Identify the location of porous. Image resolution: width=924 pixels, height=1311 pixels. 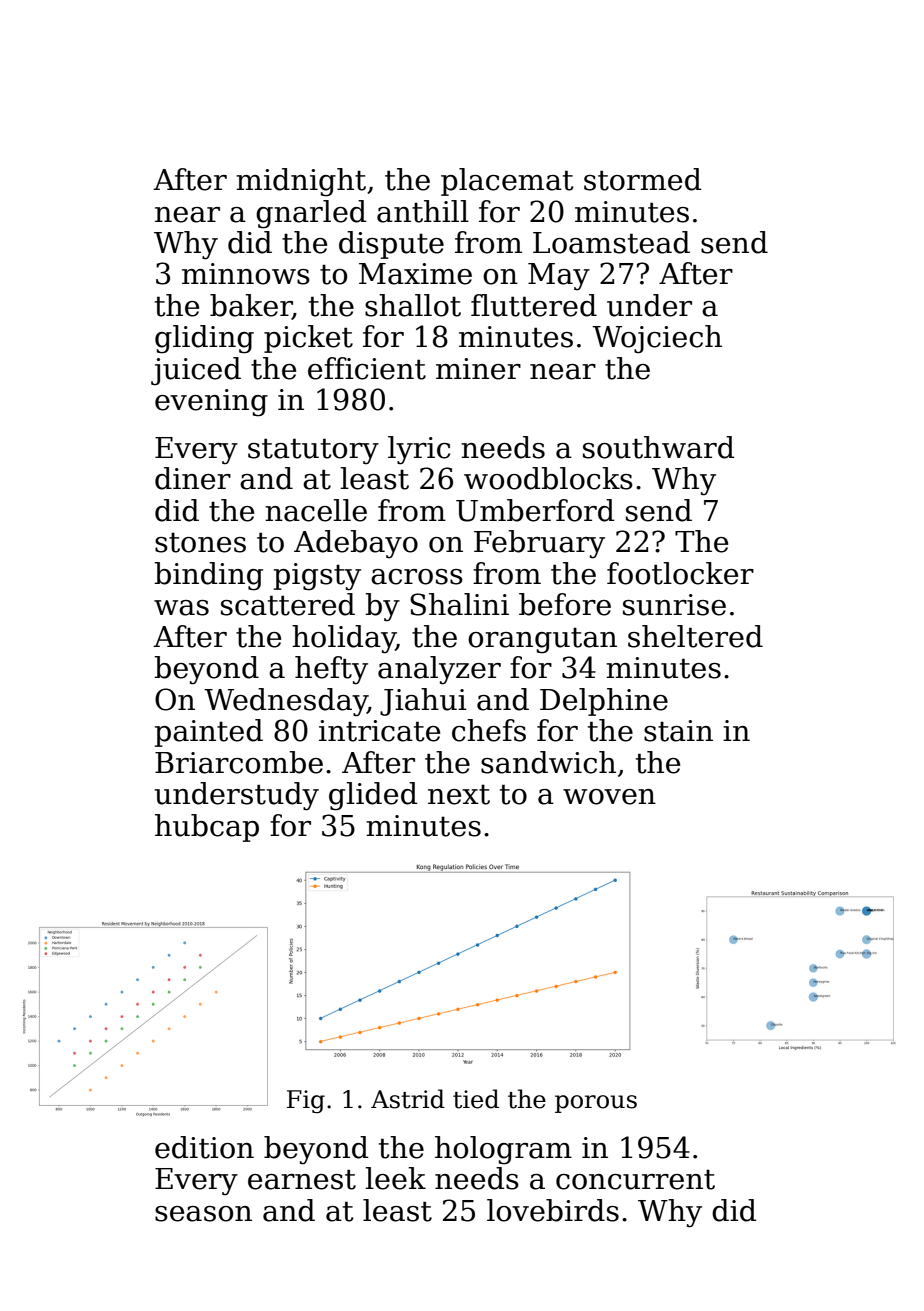
(596, 1104).
